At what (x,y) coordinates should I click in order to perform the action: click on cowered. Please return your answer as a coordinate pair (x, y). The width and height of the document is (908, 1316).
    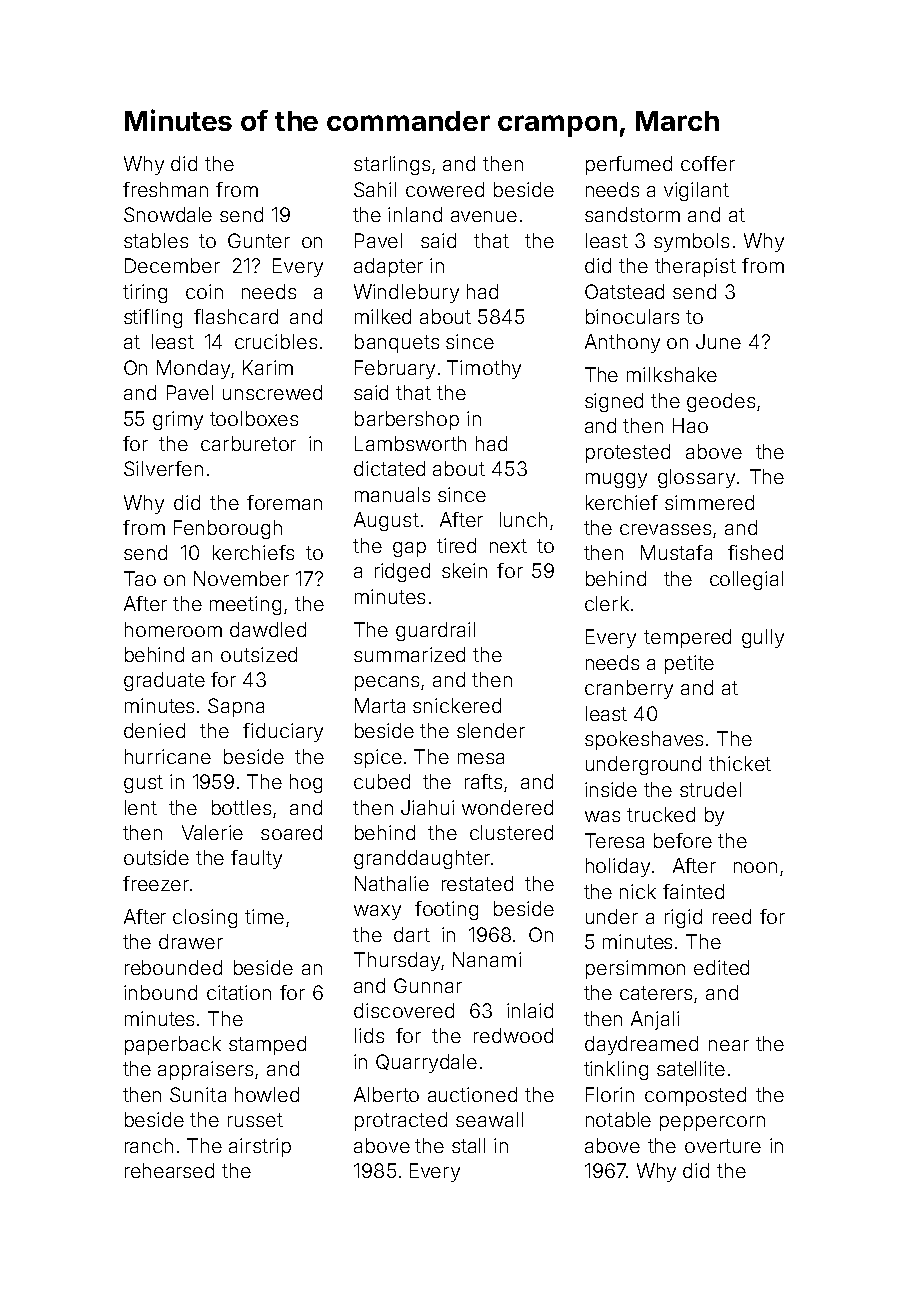
    Looking at the image, I should click on (445, 189).
